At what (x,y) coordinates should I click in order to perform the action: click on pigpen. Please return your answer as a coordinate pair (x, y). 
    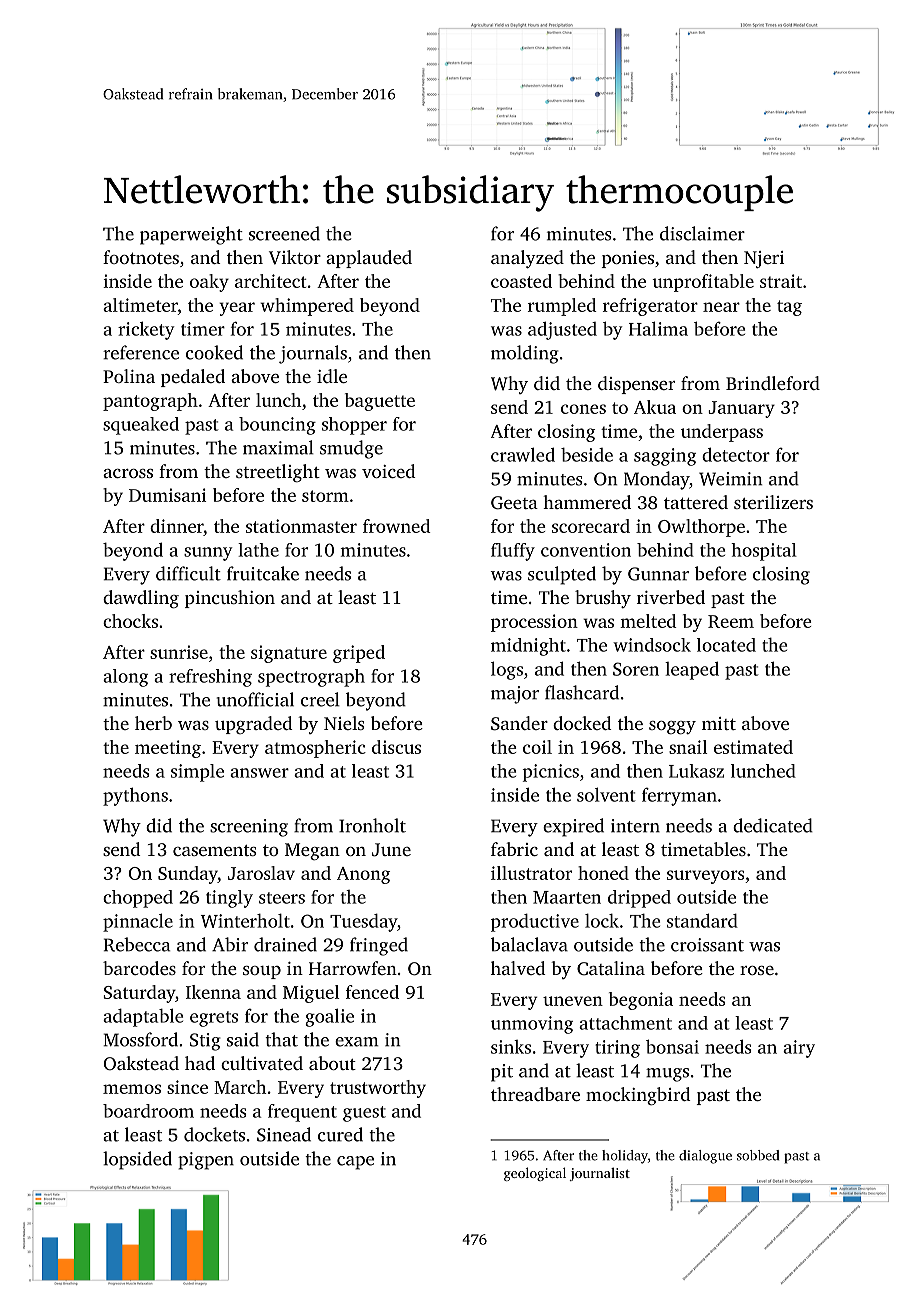
    Looking at the image, I should click on (206, 1161).
